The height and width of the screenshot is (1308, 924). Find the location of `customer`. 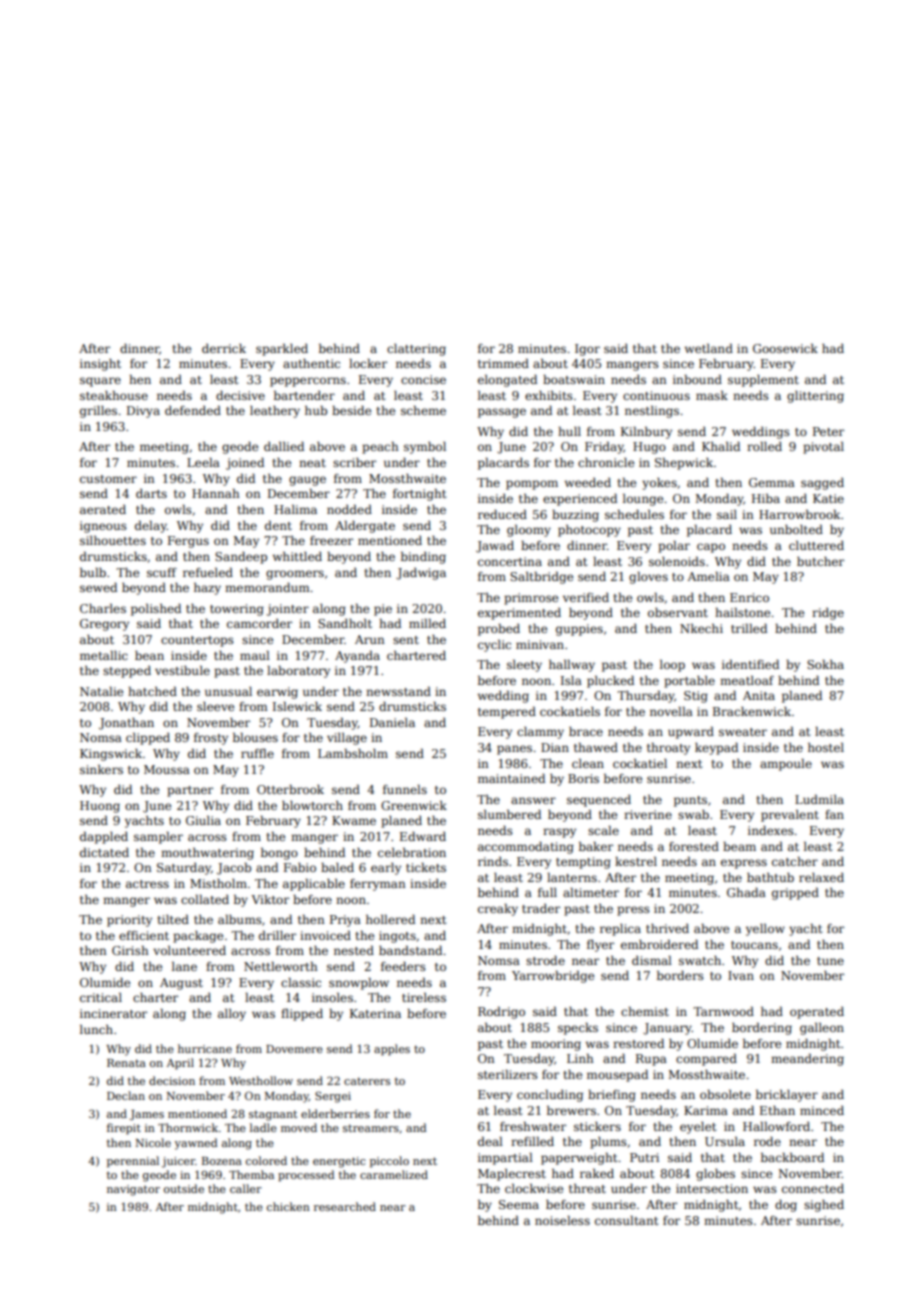

customer is located at coordinates (108, 479).
